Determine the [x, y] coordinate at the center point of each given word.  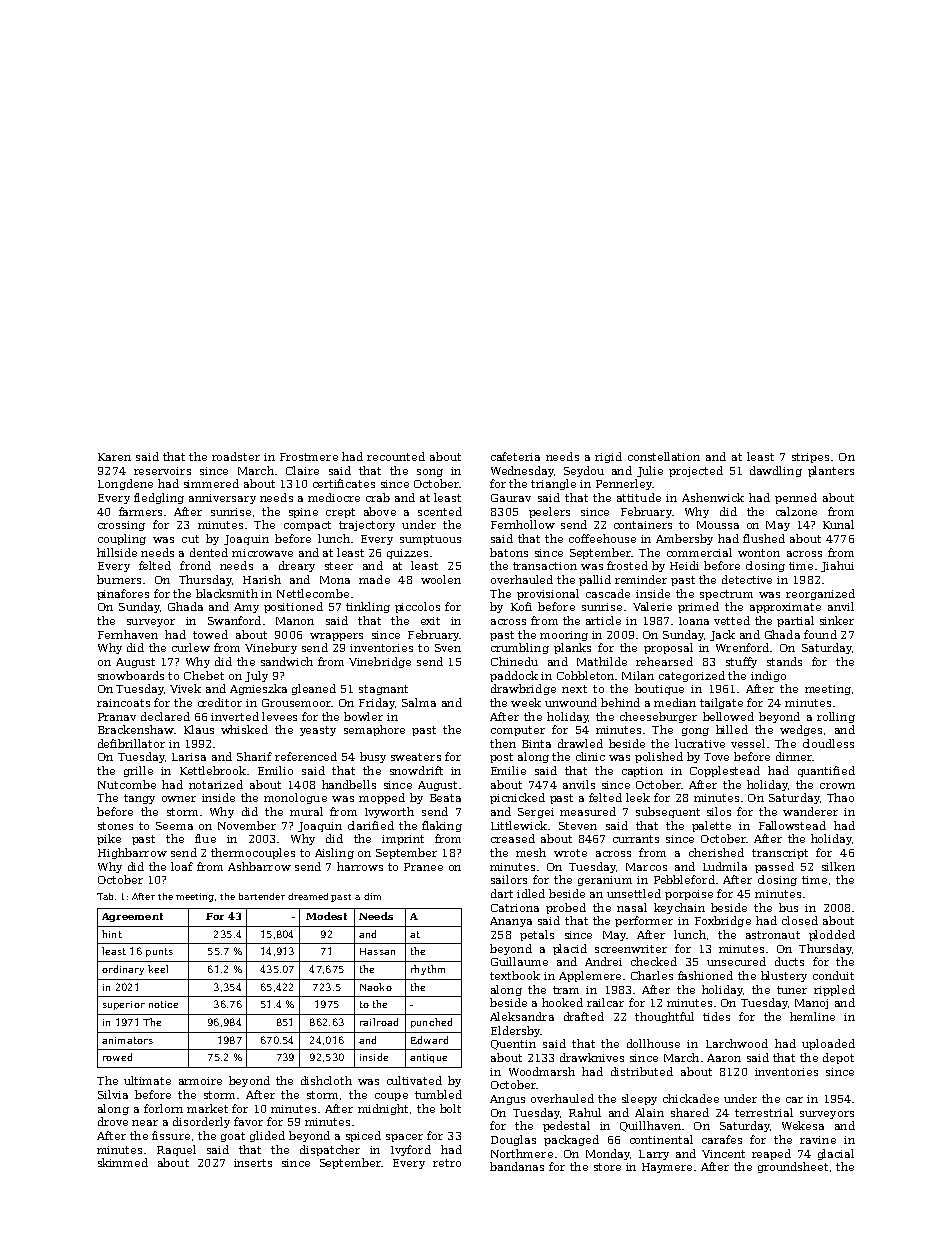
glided [267, 1136]
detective [747, 579]
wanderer [810, 811]
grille [138, 771]
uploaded [828, 1044]
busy [373, 757]
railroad [379, 1022]
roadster [236, 456]
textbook [515, 975]
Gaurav [511, 498]
